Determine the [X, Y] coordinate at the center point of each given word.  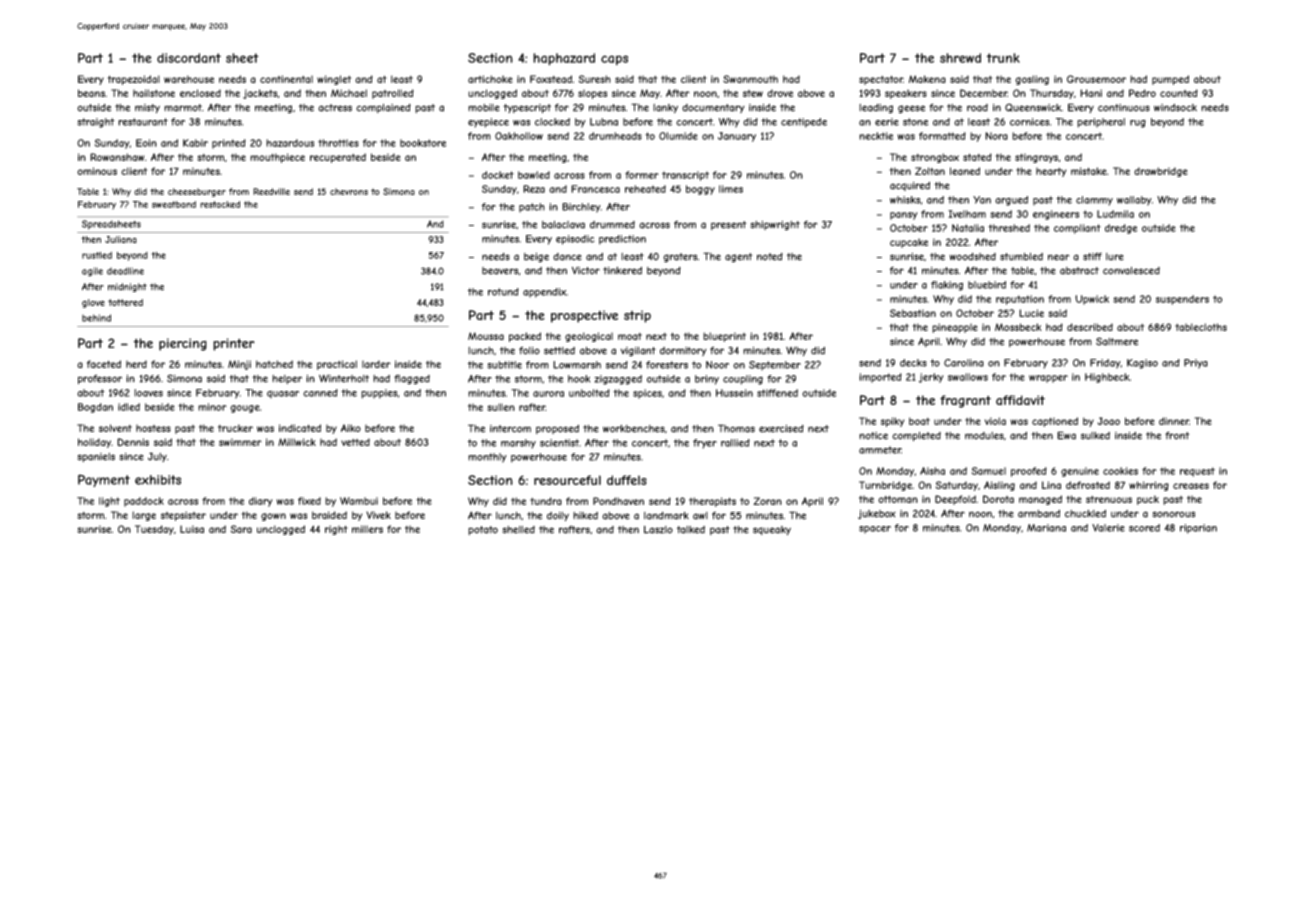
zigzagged [618, 380]
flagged [412, 379]
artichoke [490, 79]
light [109, 502]
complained [383, 108]
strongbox [935, 158]
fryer [705, 444]
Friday [1105, 364]
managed [1040, 500]
